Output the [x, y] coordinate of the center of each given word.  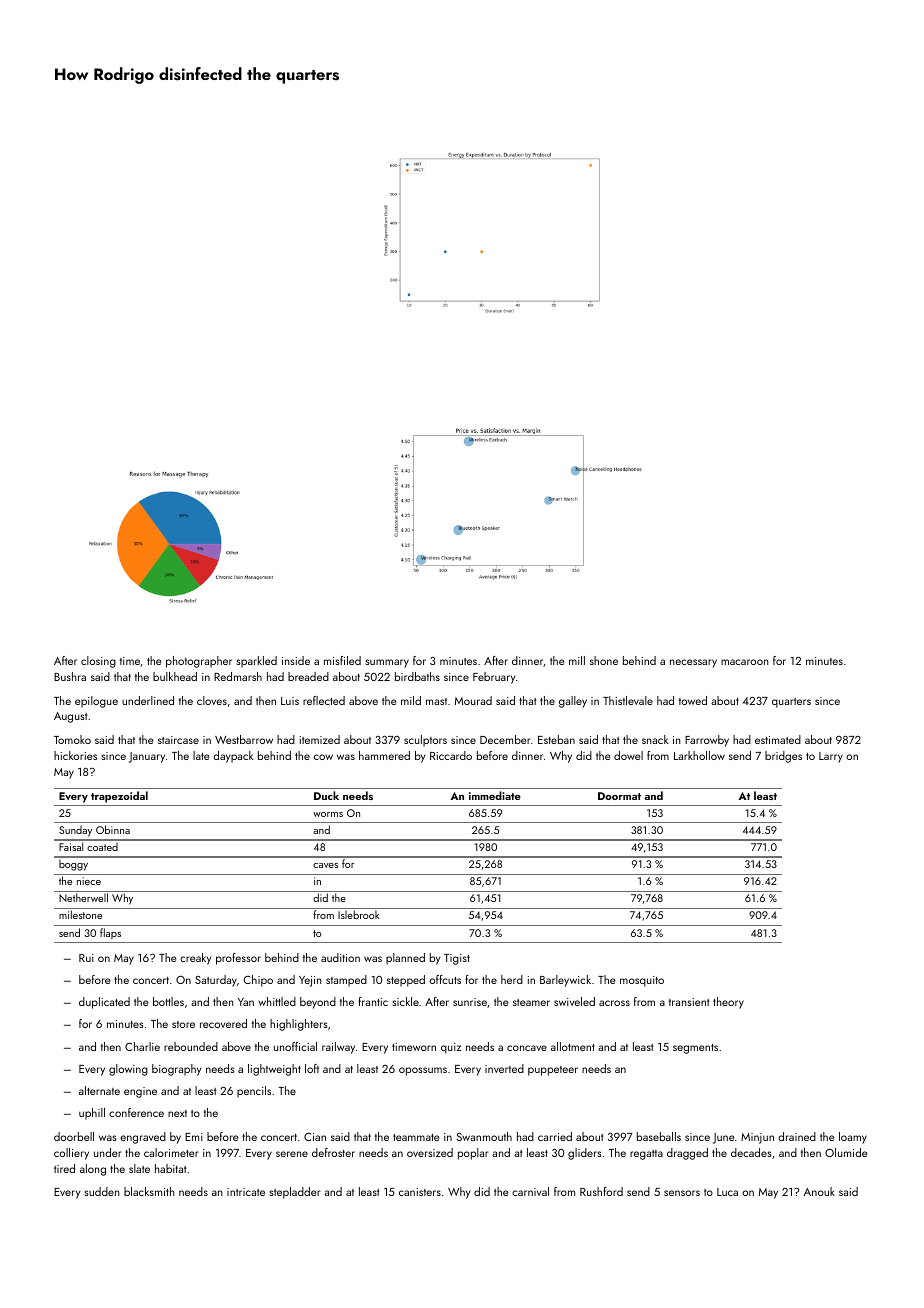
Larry [831, 757]
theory [728, 1003]
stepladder [295, 1193]
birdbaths [417, 676]
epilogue [96, 702]
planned [405, 959]
